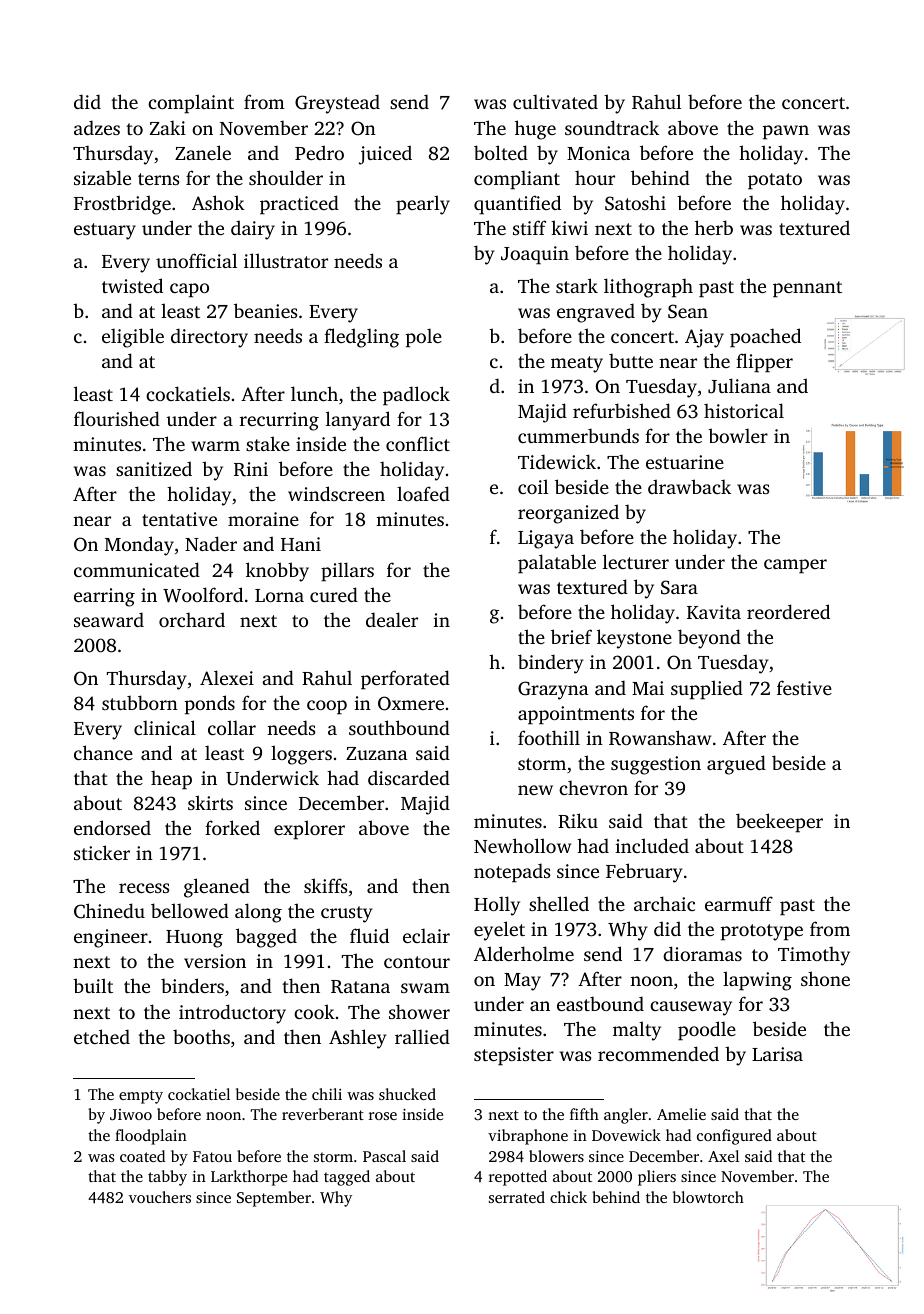  I want to click on Larisa, so click(777, 1054).
